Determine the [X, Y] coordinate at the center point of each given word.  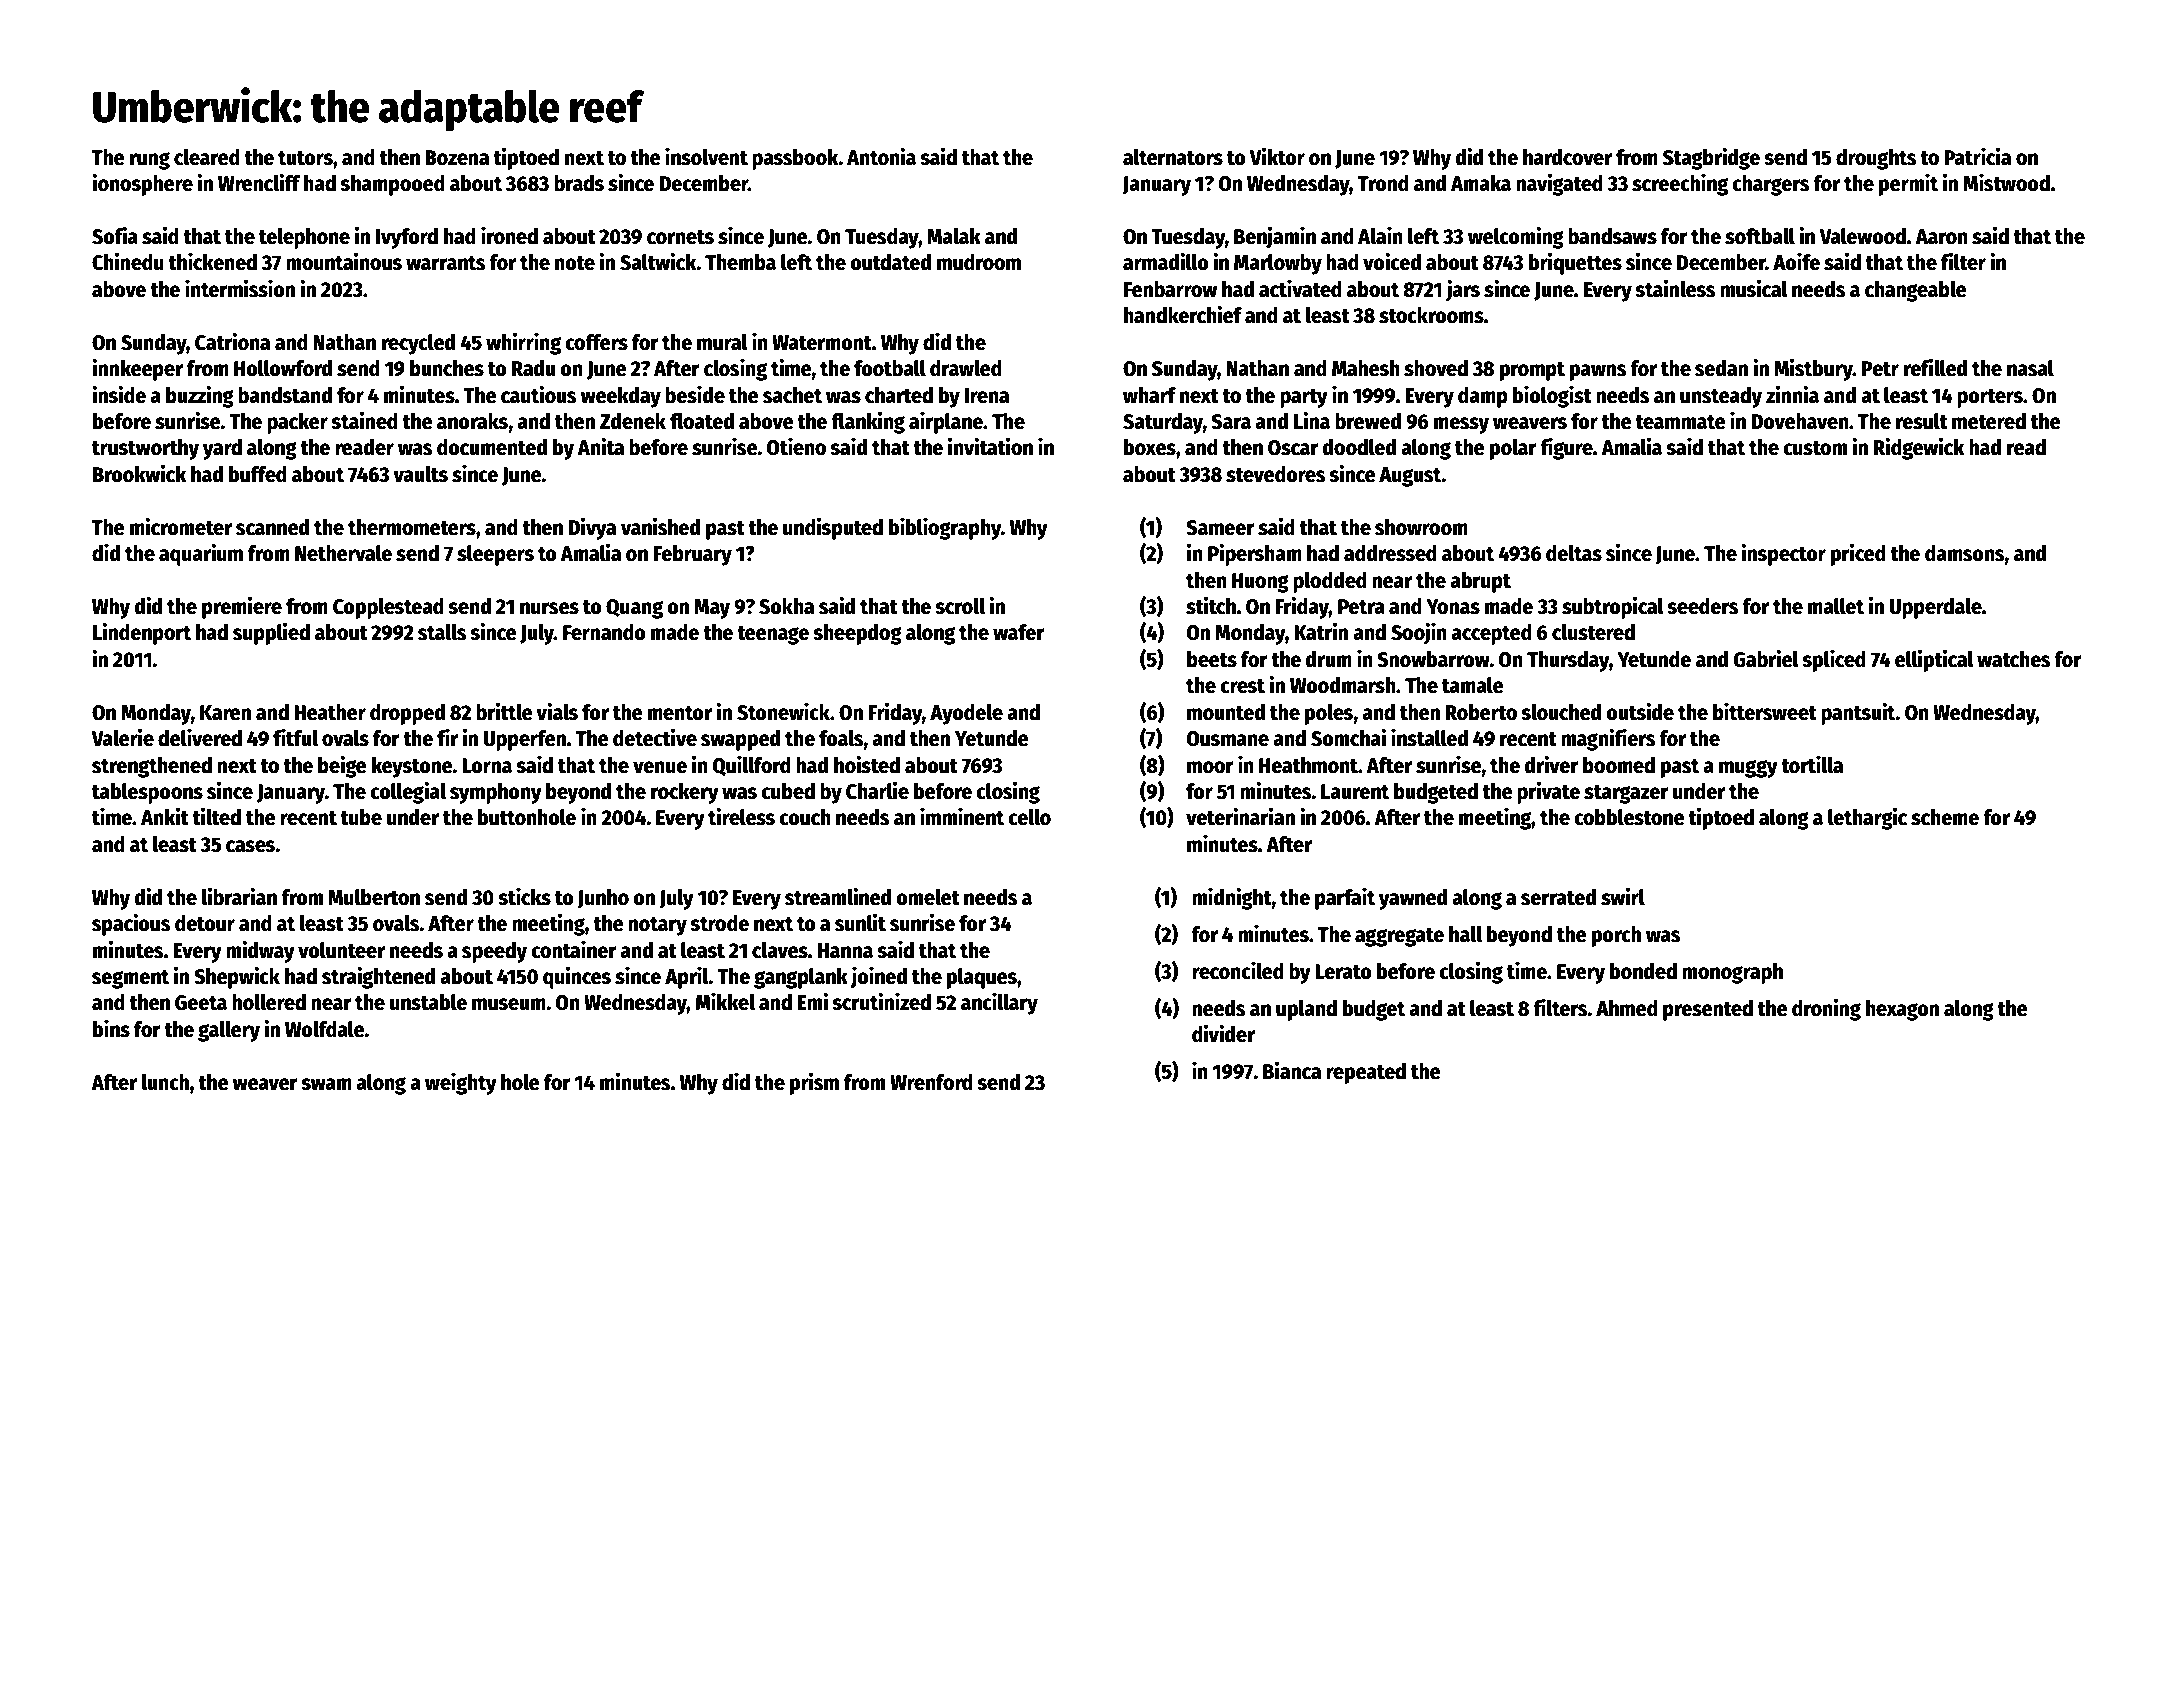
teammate [1680, 422]
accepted [1491, 634]
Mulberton [374, 897]
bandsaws [1612, 236]
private [1548, 792]
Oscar [1293, 448]
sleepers [495, 555]
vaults [420, 474]
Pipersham [1255, 554]
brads [579, 183]
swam [326, 1084]
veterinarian [1240, 816]
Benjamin [1275, 237]
